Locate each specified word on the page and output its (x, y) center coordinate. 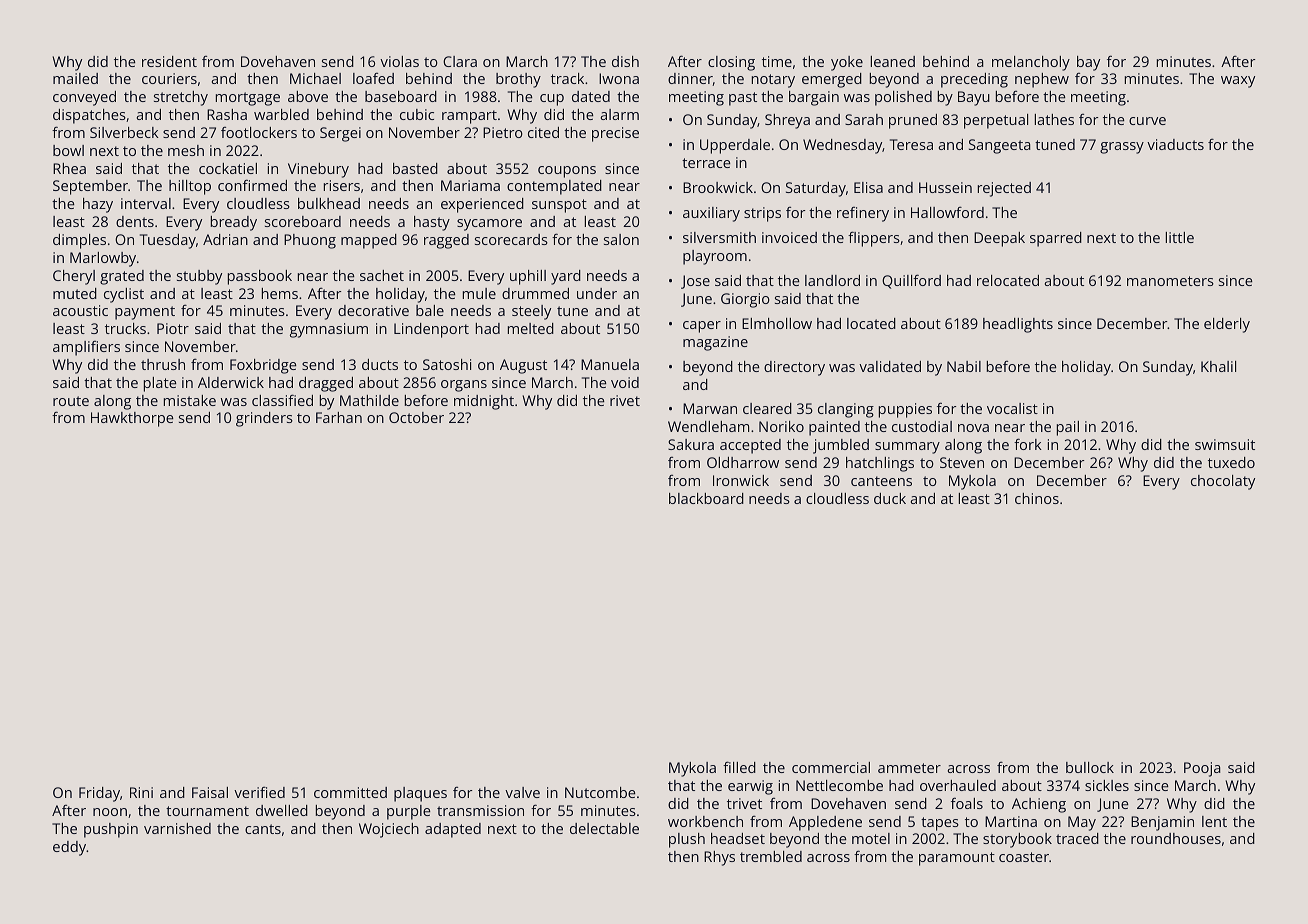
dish (625, 61)
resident (169, 61)
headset (738, 838)
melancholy (1031, 63)
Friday (99, 794)
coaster (1024, 857)
